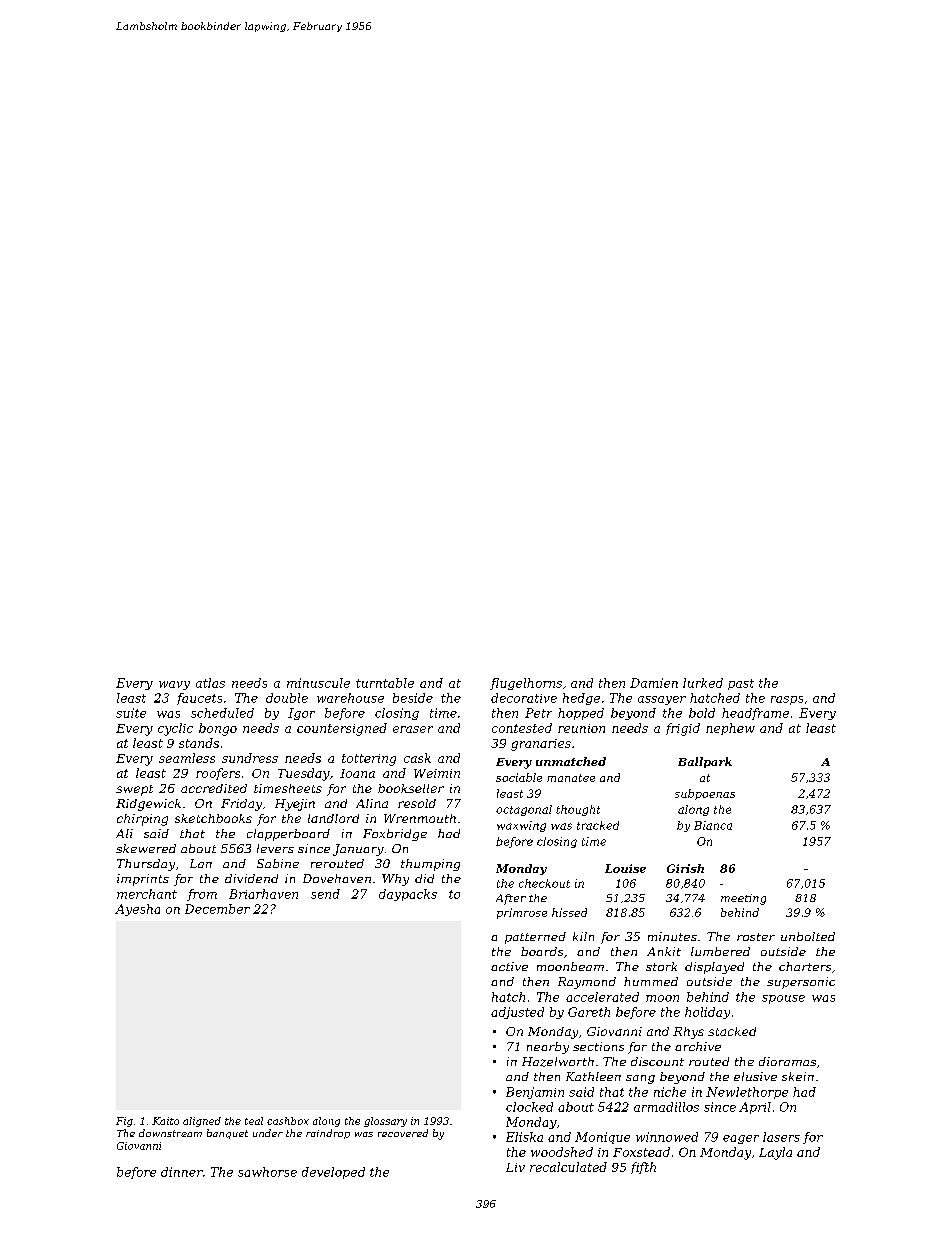  I want to click on Why, so click(395, 880).
